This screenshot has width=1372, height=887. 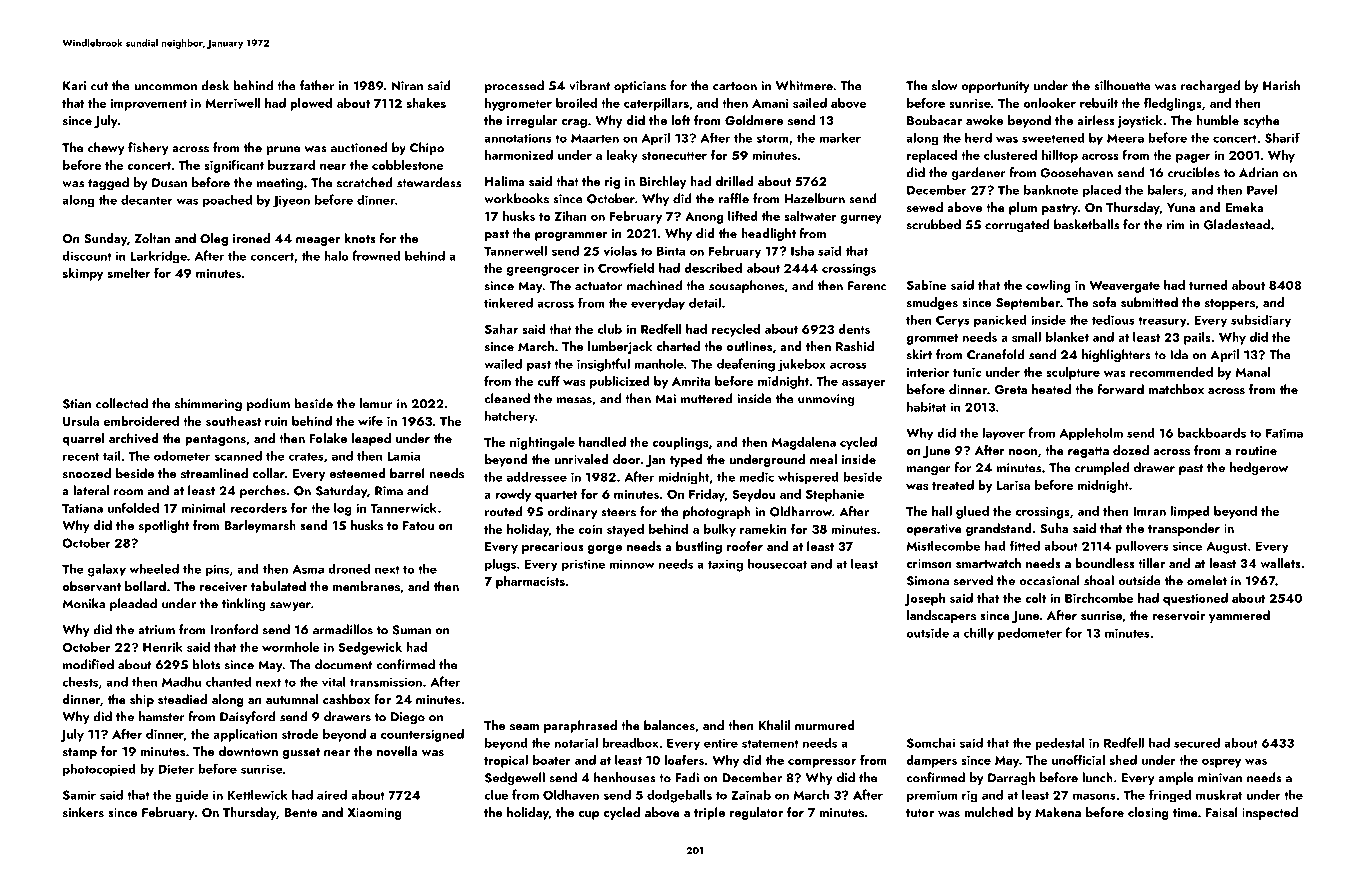 I want to click on basketballs, so click(x=1086, y=224).
